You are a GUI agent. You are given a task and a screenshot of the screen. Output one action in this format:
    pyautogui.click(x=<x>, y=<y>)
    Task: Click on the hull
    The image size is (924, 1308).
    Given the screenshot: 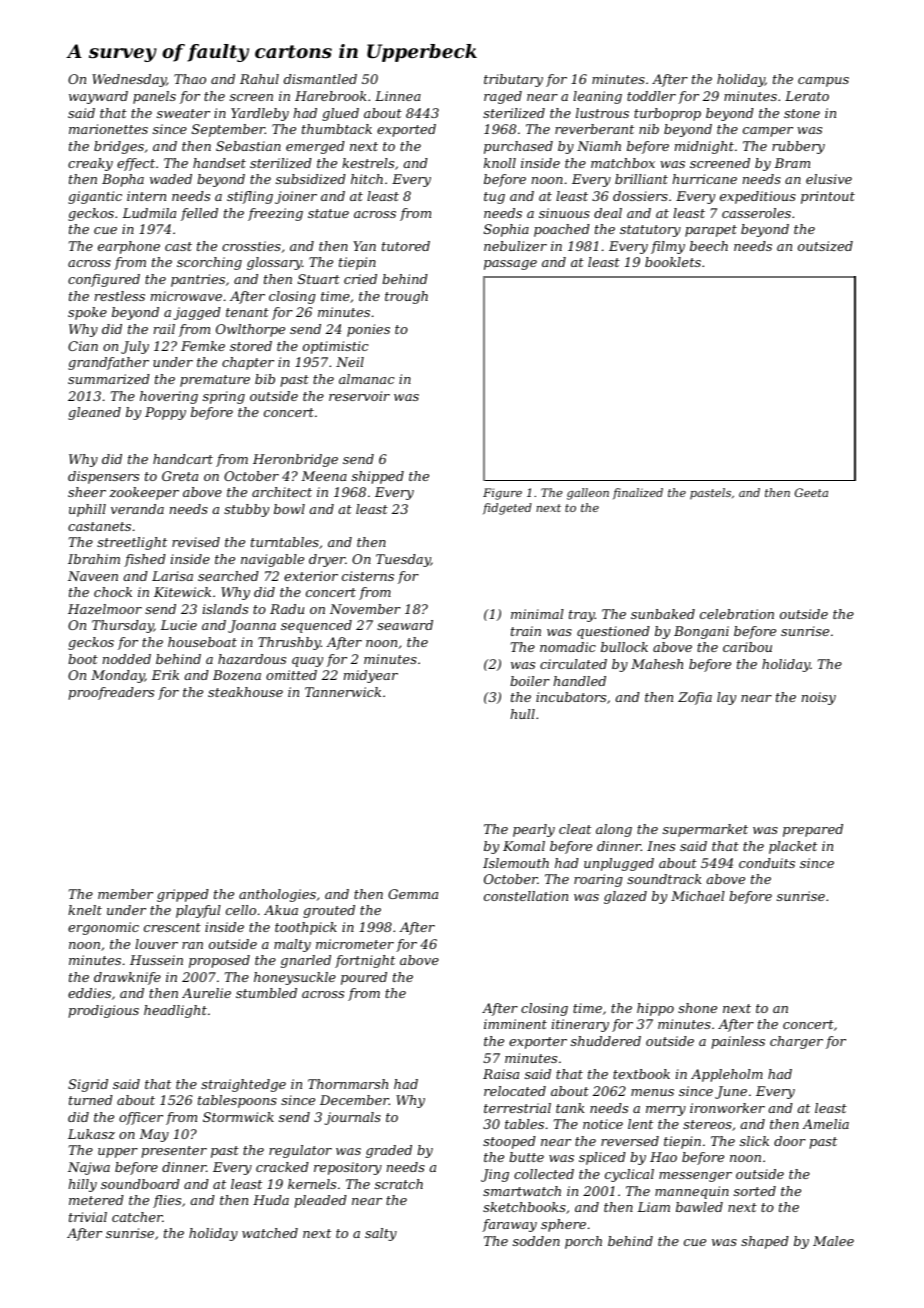 What is the action you would take?
    pyautogui.click(x=522, y=714)
